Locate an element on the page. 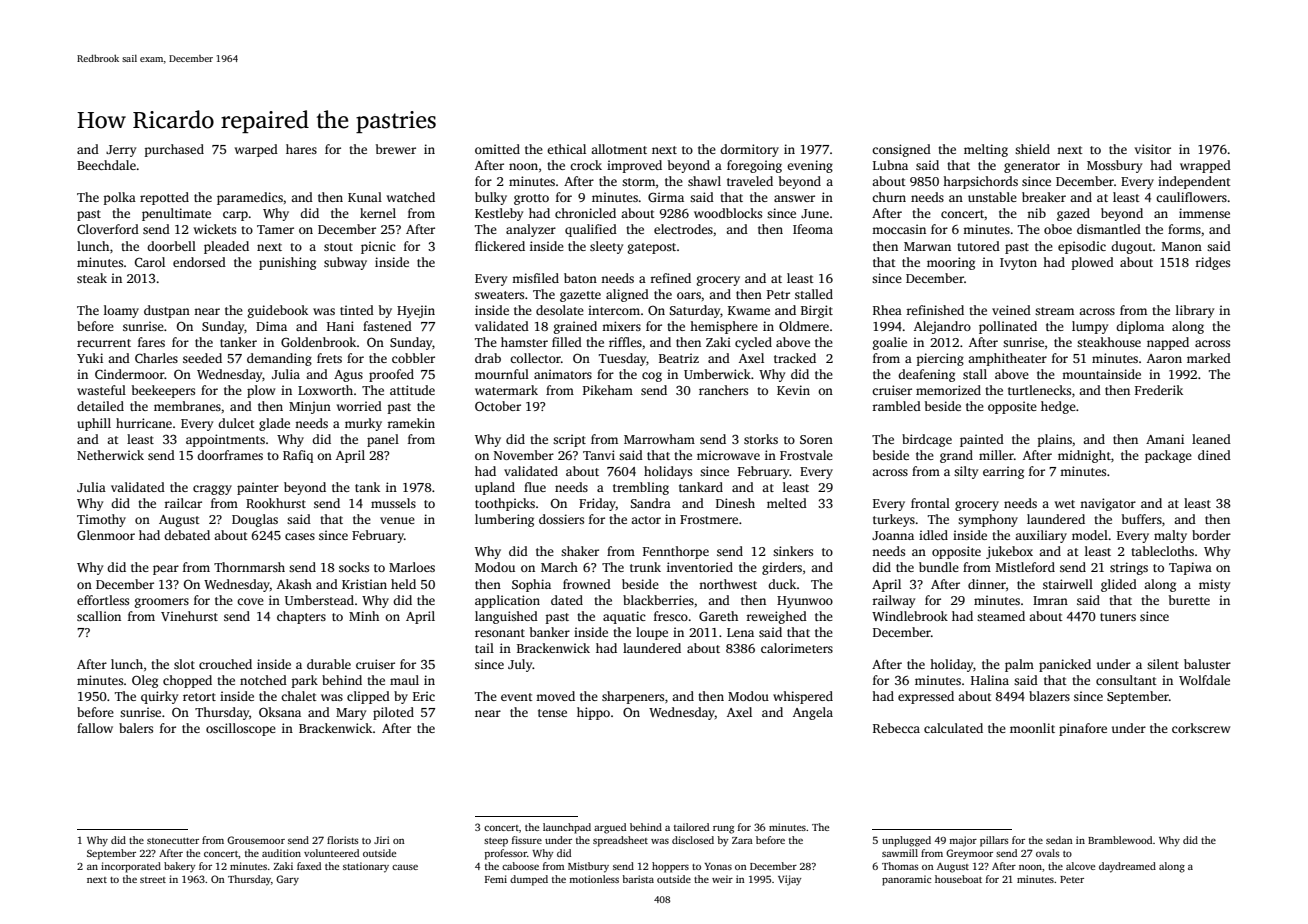  silty is located at coordinates (966, 472).
